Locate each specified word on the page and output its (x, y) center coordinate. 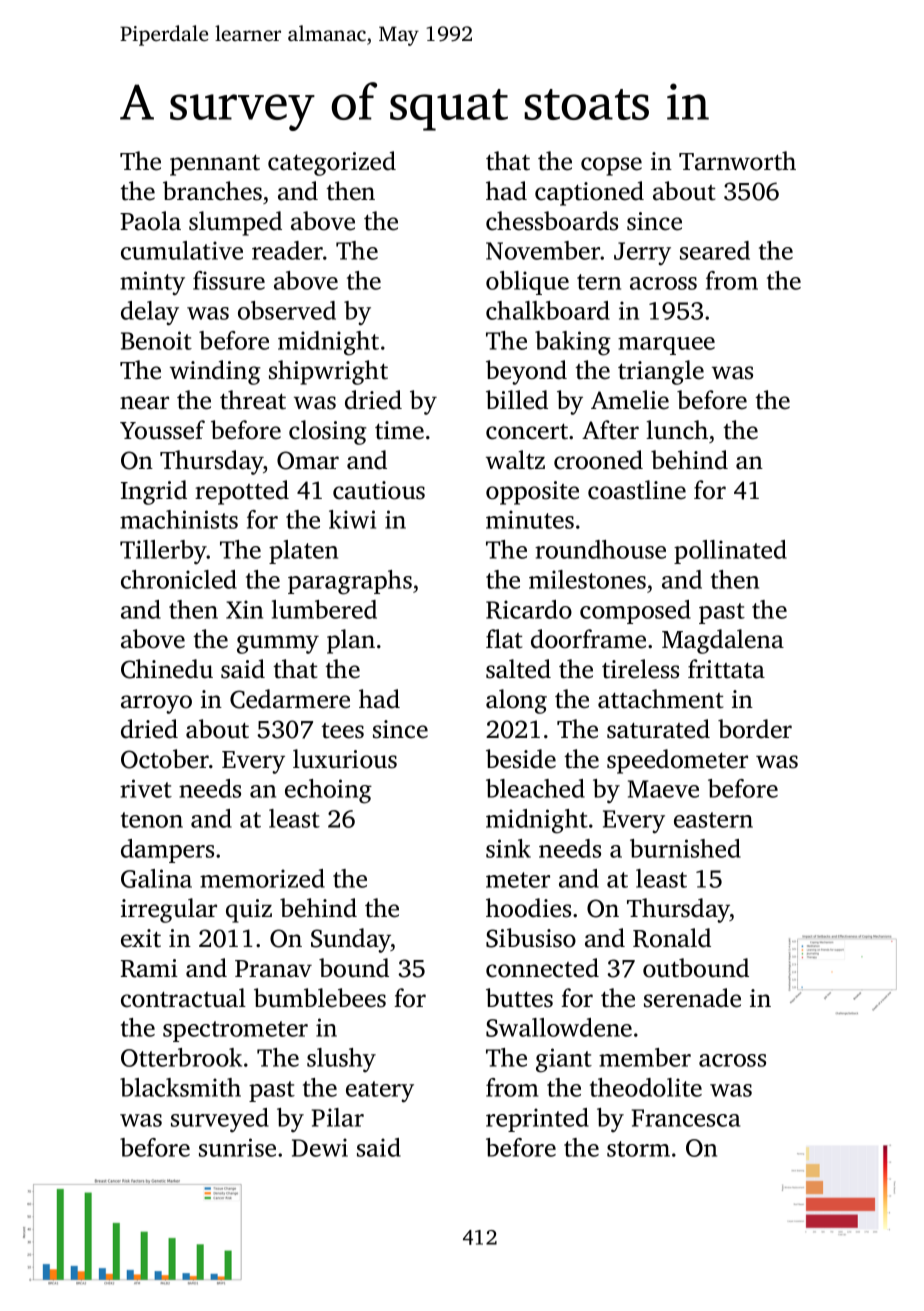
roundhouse (600, 549)
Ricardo (529, 609)
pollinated (730, 552)
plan (351, 641)
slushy (341, 1060)
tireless (640, 669)
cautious (379, 490)
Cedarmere (290, 699)
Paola (150, 221)
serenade (692, 998)
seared (715, 250)
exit (141, 938)
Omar (308, 460)
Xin (244, 609)
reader (287, 250)
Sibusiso (531, 938)
